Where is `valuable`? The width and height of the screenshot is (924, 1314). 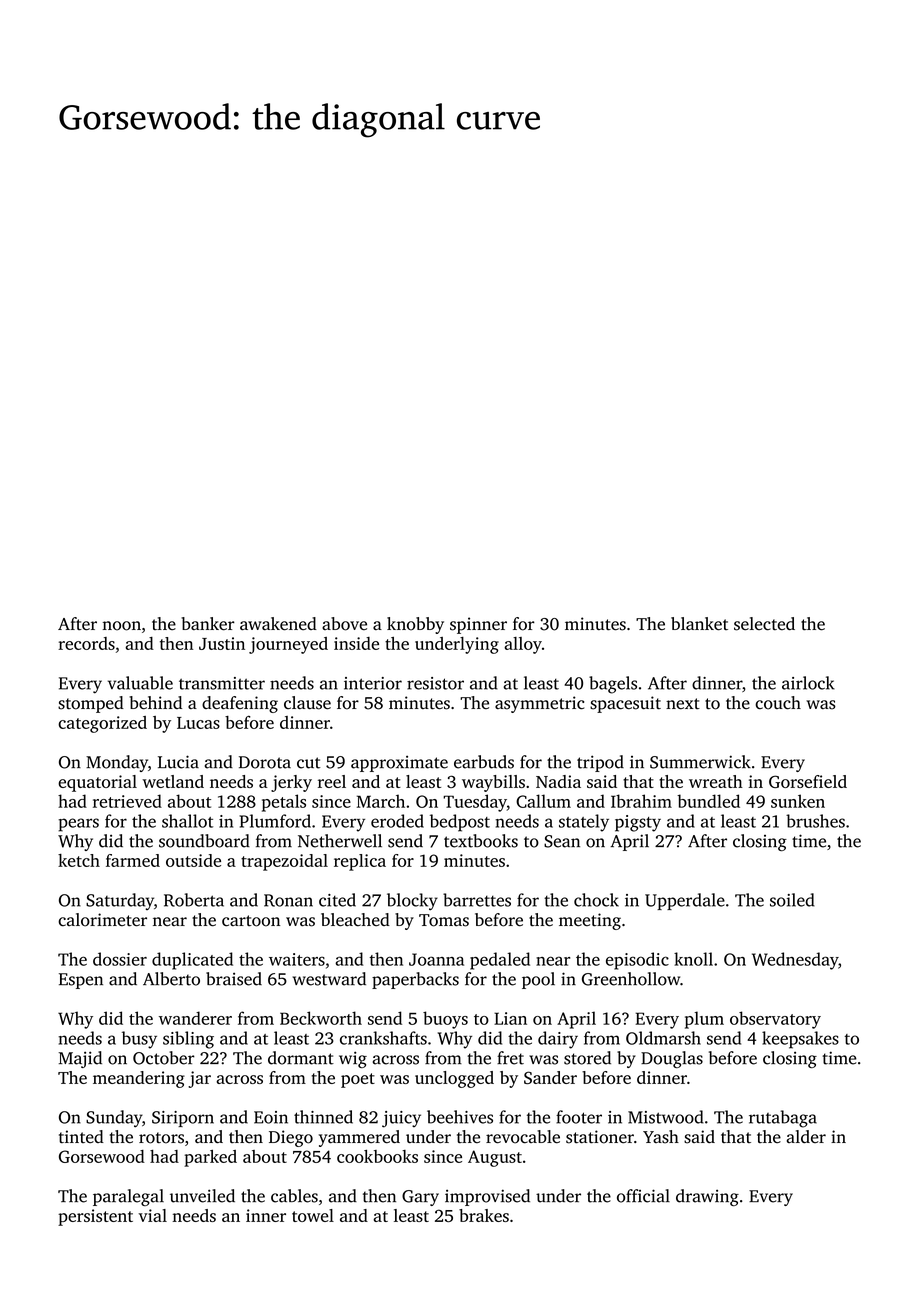 valuable is located at coordinates (140, 683).
